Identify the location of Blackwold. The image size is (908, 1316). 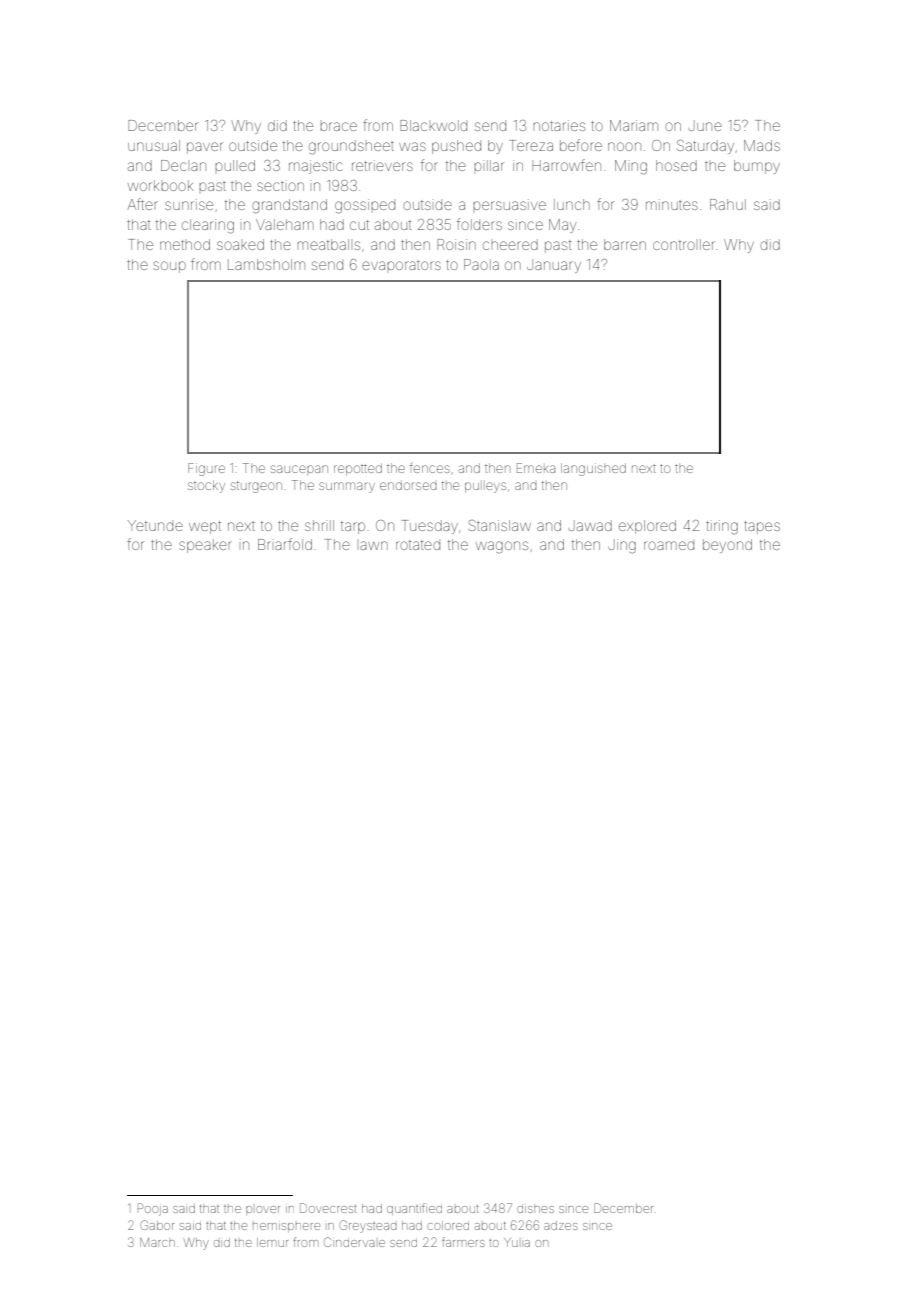
(433, 125).
